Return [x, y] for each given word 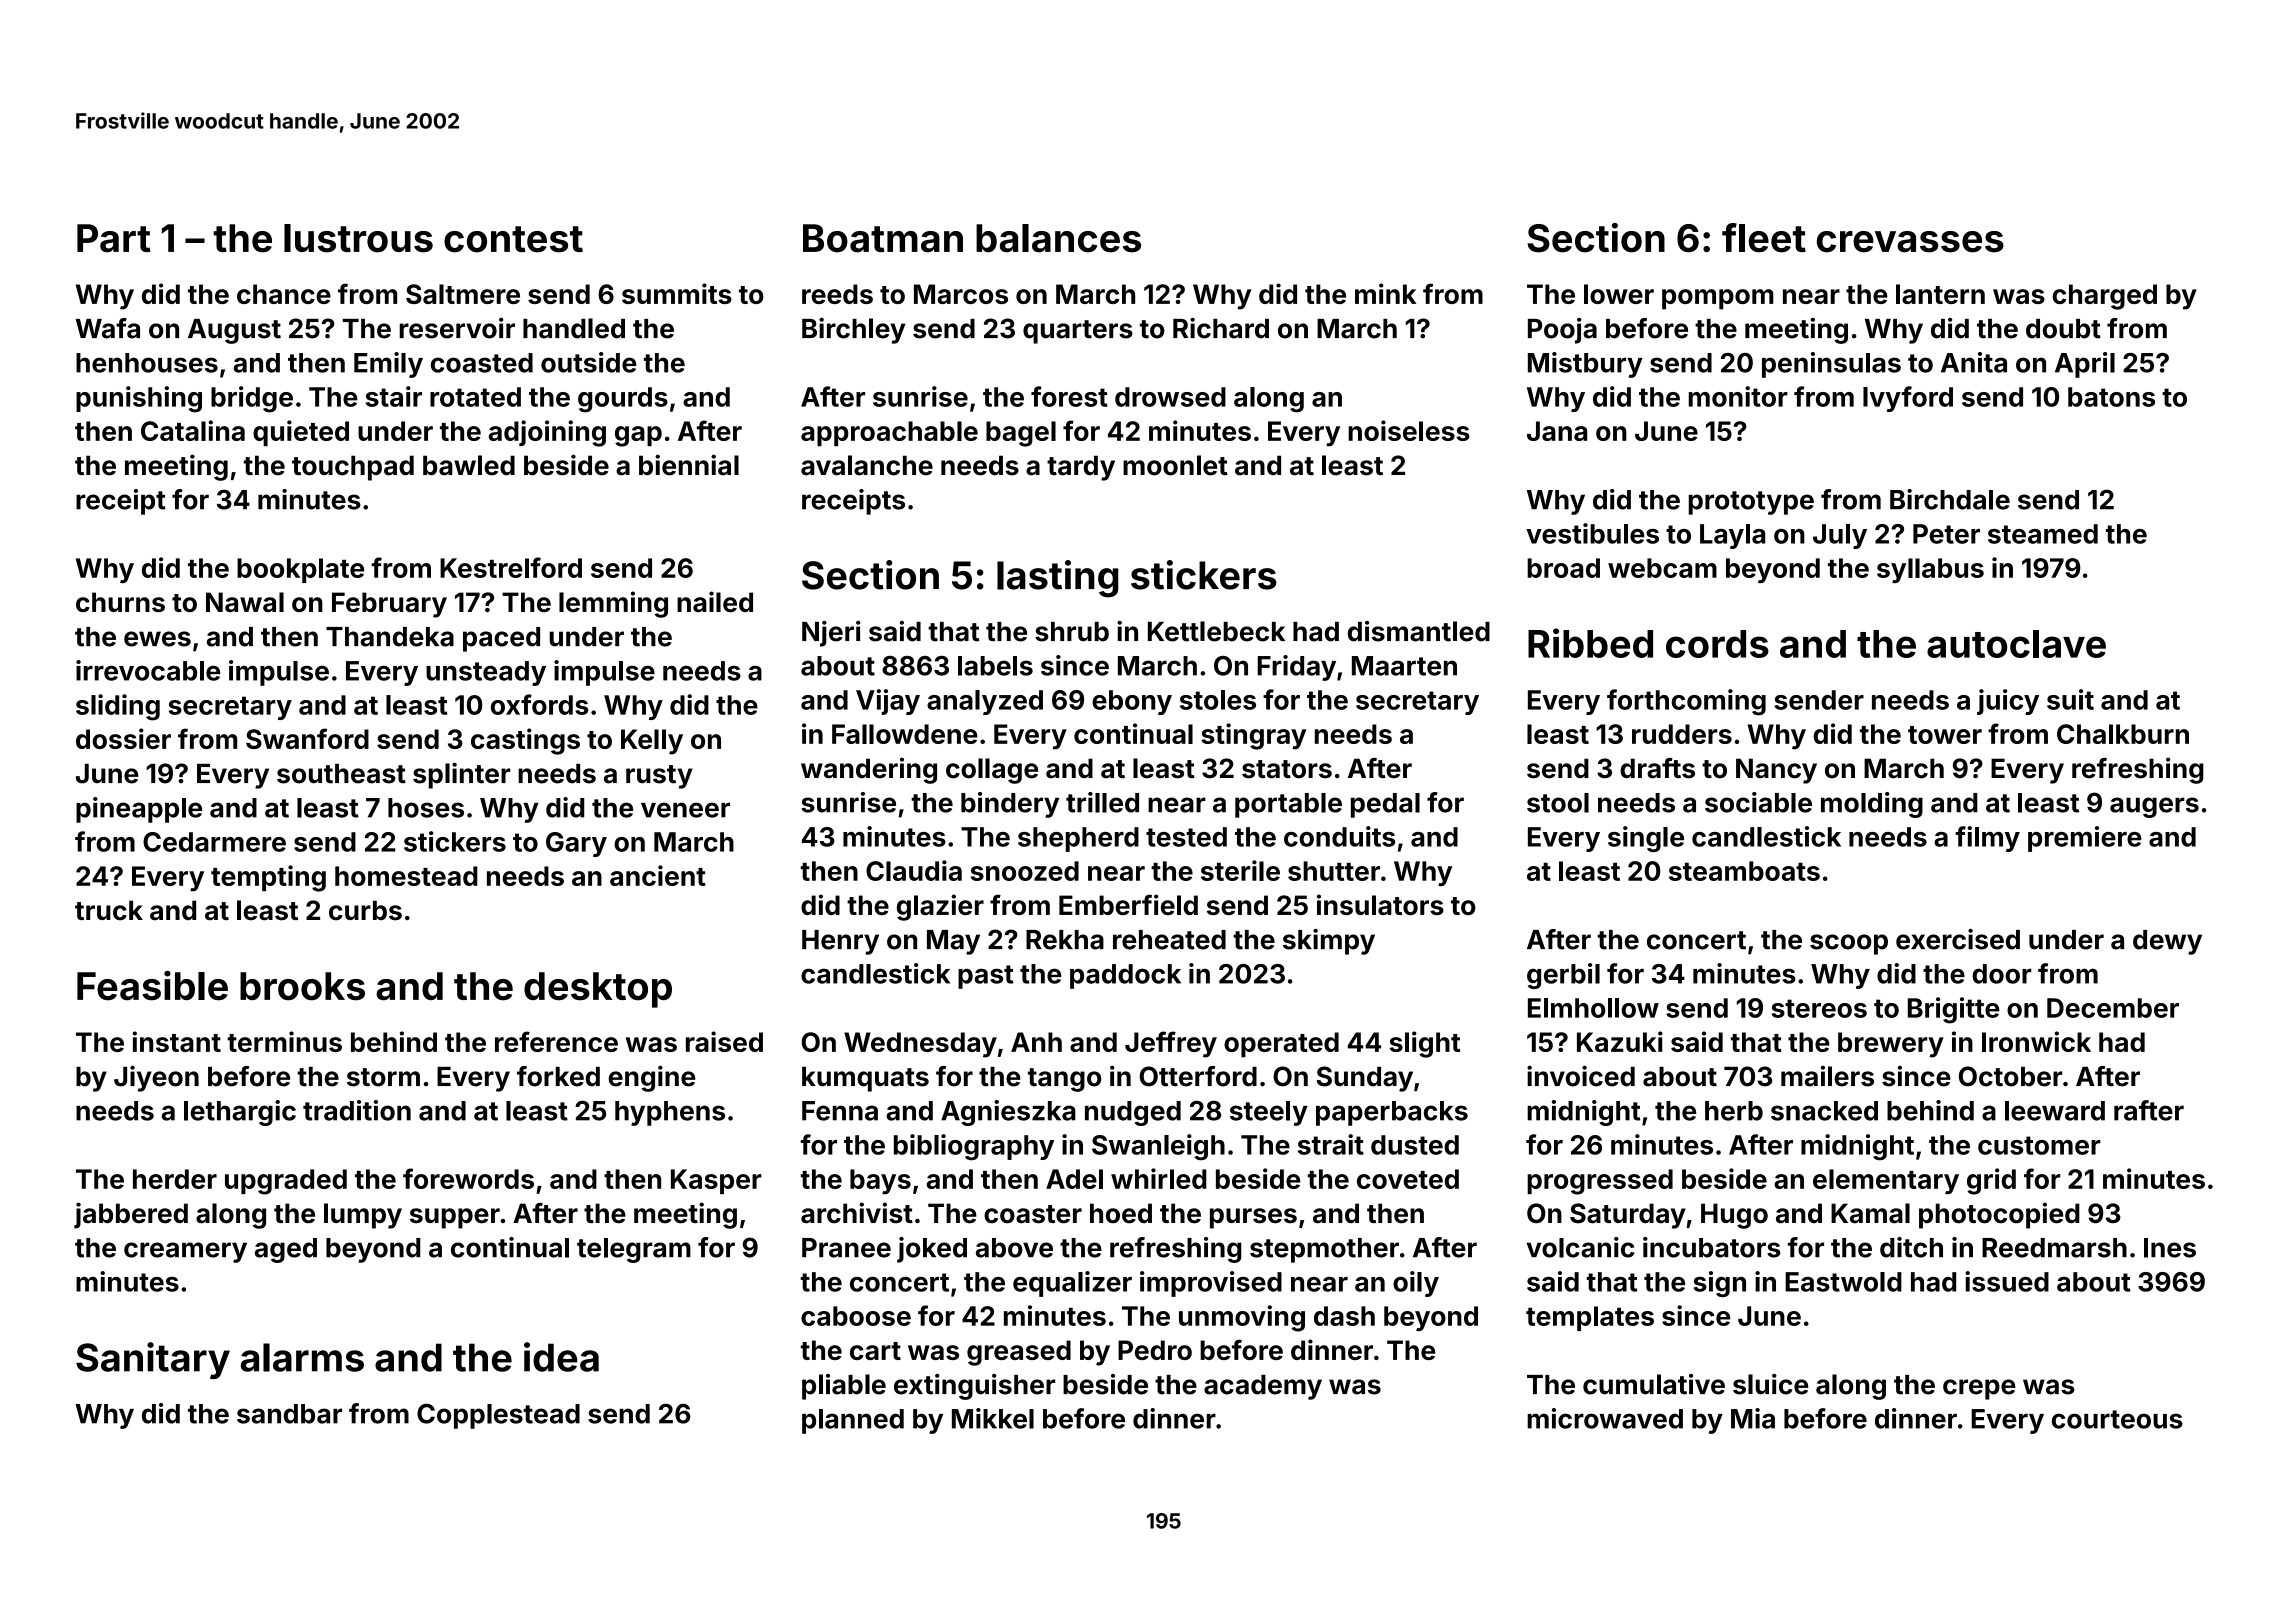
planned [853, 1421]
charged [2104, 297]
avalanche [867, 465]
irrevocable [148, 670]
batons [2111, 397]
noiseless [1409, 430]
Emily [388, 365]
